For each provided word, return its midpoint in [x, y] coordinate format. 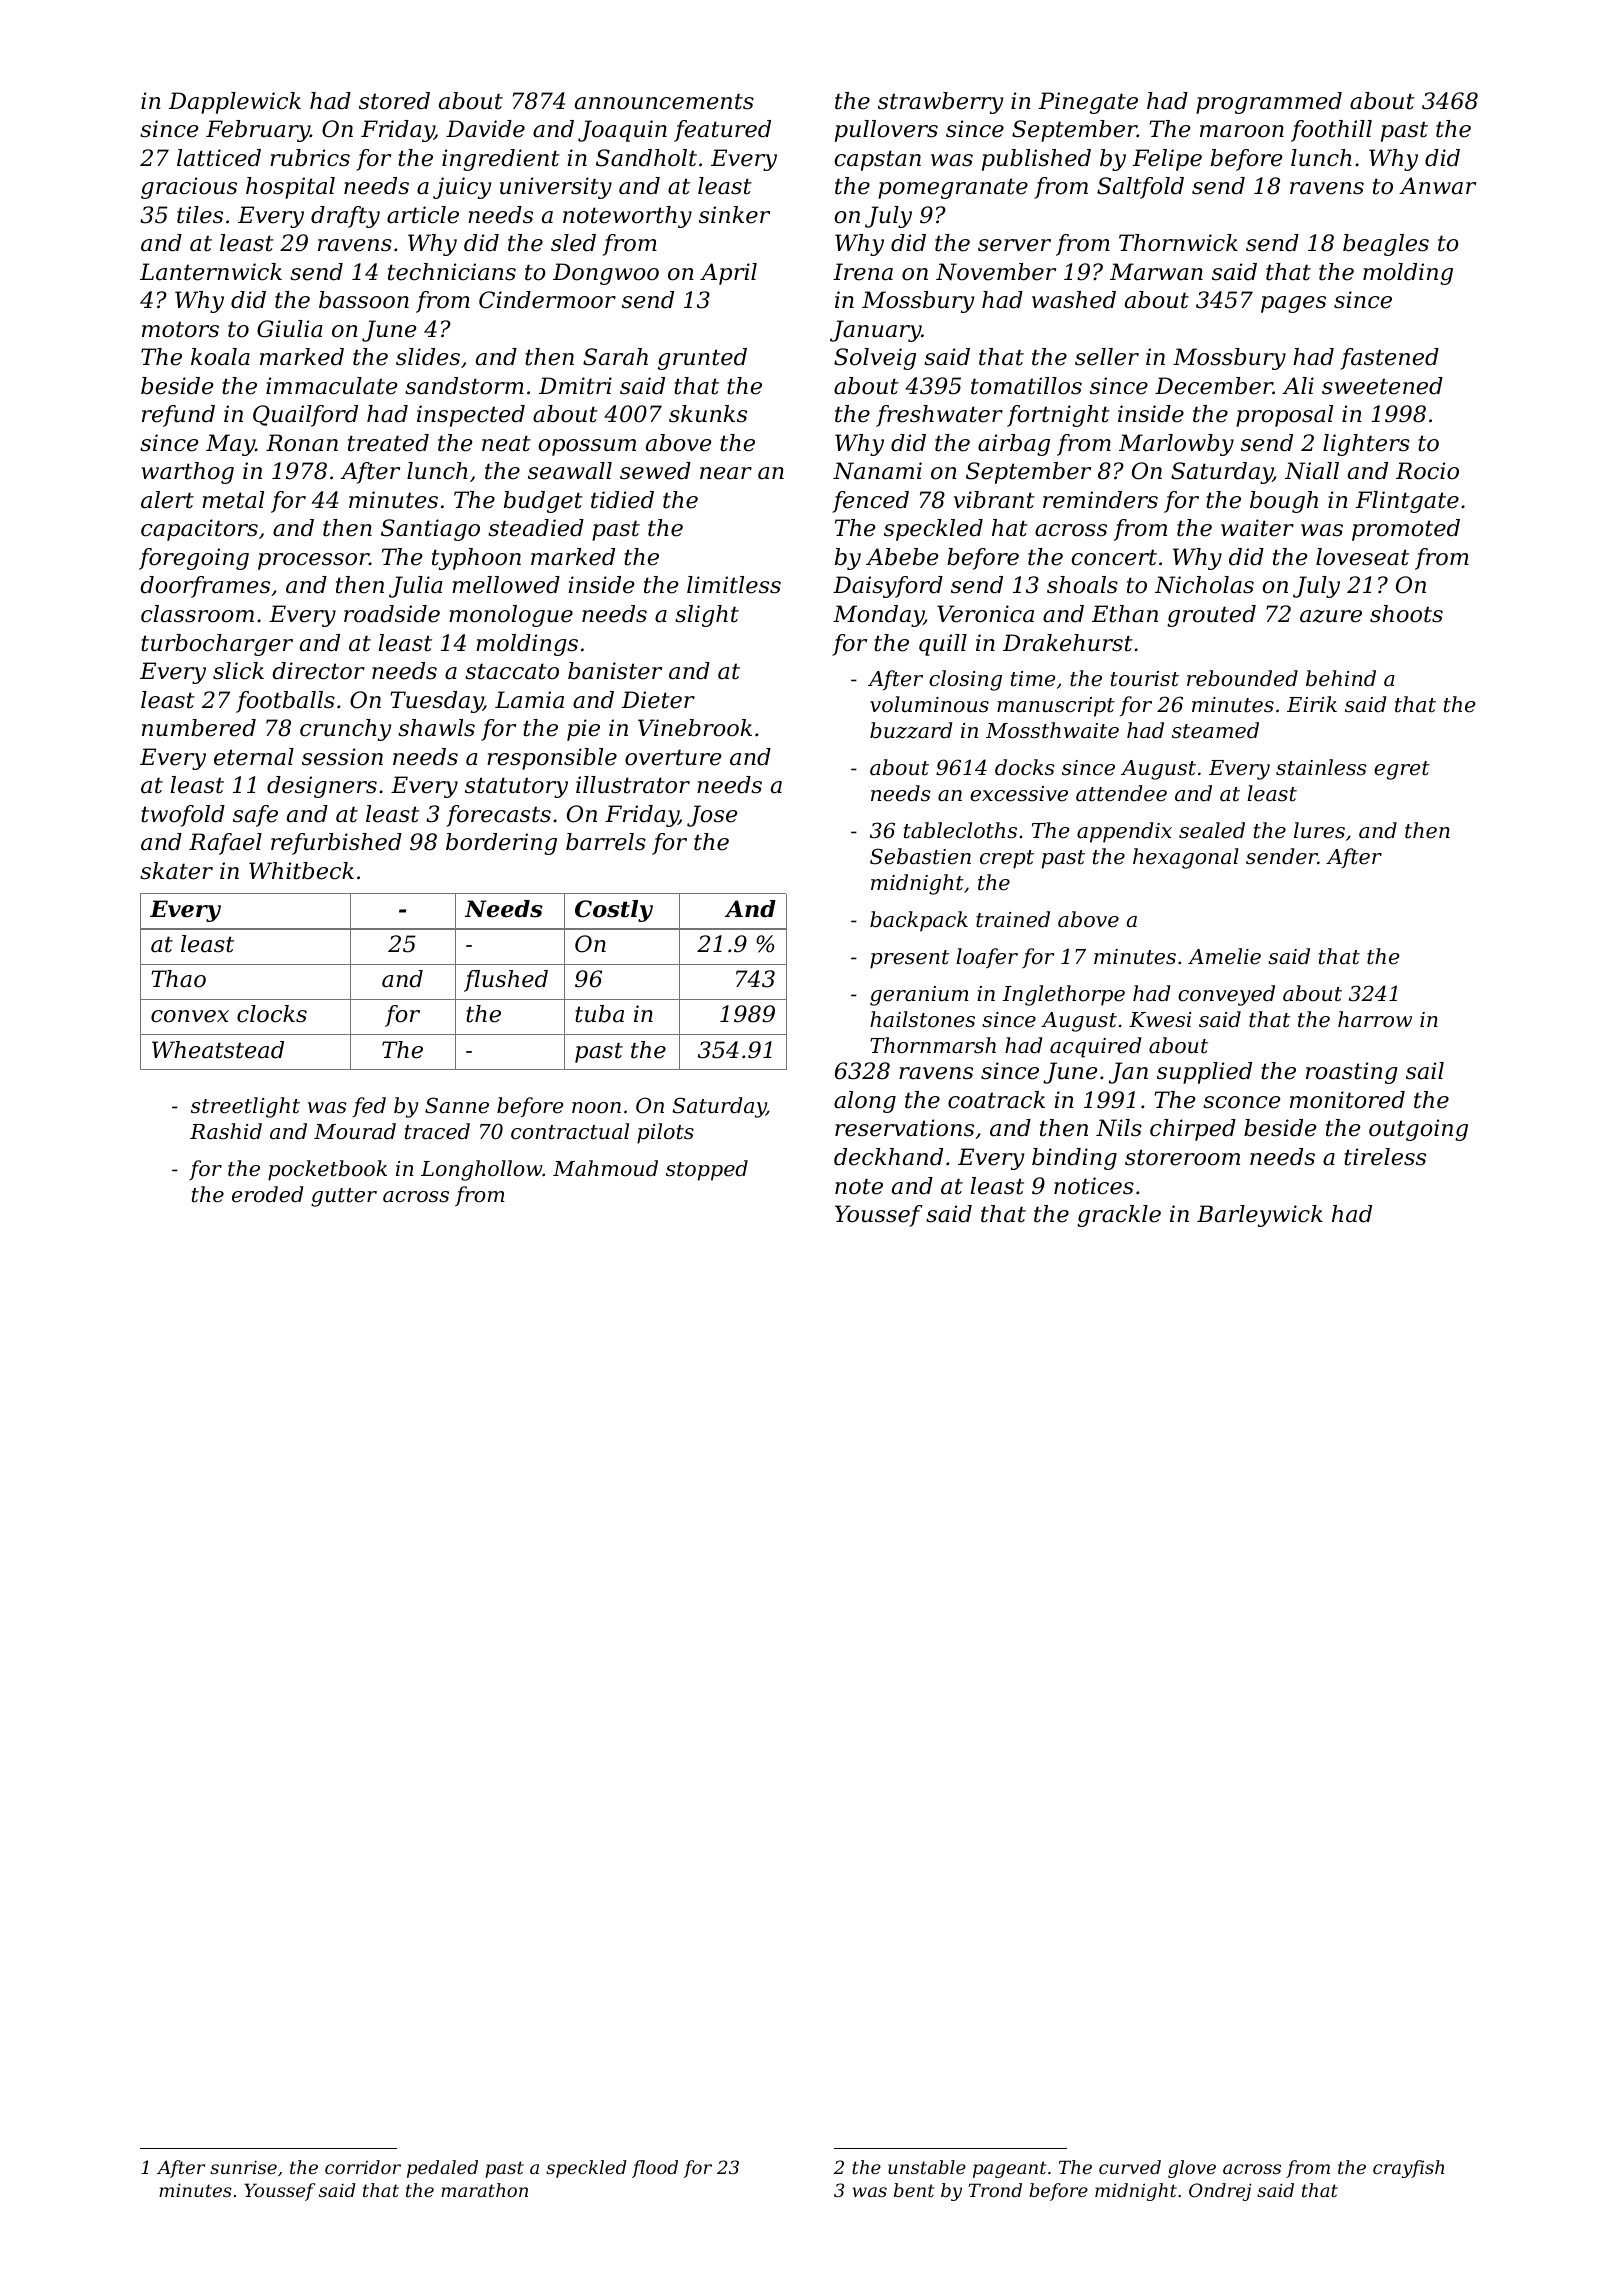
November [996, 272]
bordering [501, 844]
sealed [1212, 830]
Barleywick [1260, 1216]
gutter [344, 1197]
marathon [484, 2190]
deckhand [888, 1157]
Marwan [1156, 272]
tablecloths [960, 830]
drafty [345, 217]
